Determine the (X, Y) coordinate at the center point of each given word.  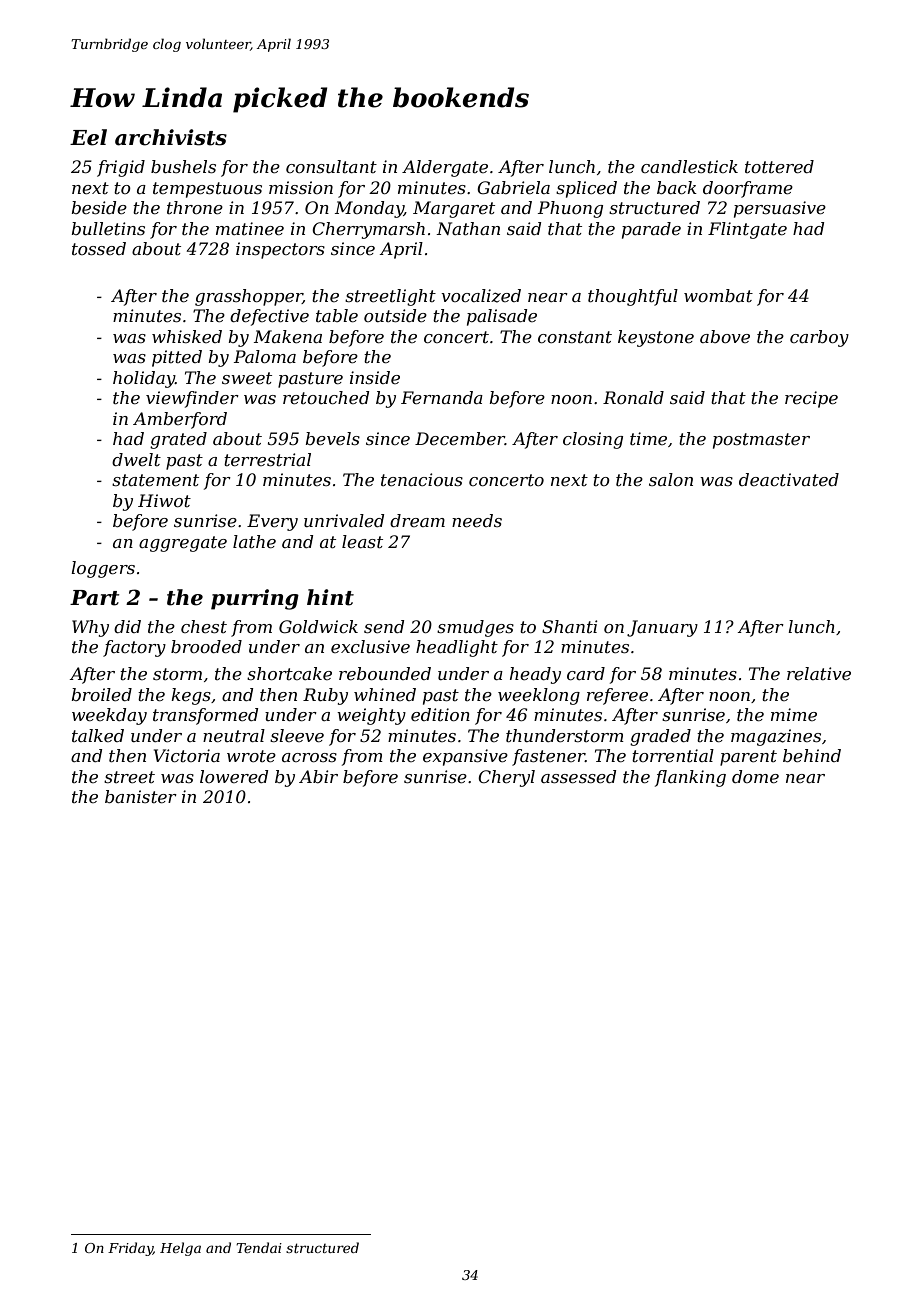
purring (255, 599)
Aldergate (445, 168)
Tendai (259, 1247)
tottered (779, 166)
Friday (130, 1249)
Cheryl (506, 778)
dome (755, 776)
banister (141, 796)
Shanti (570, 626)
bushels (183, 166)
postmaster (761, 441)
